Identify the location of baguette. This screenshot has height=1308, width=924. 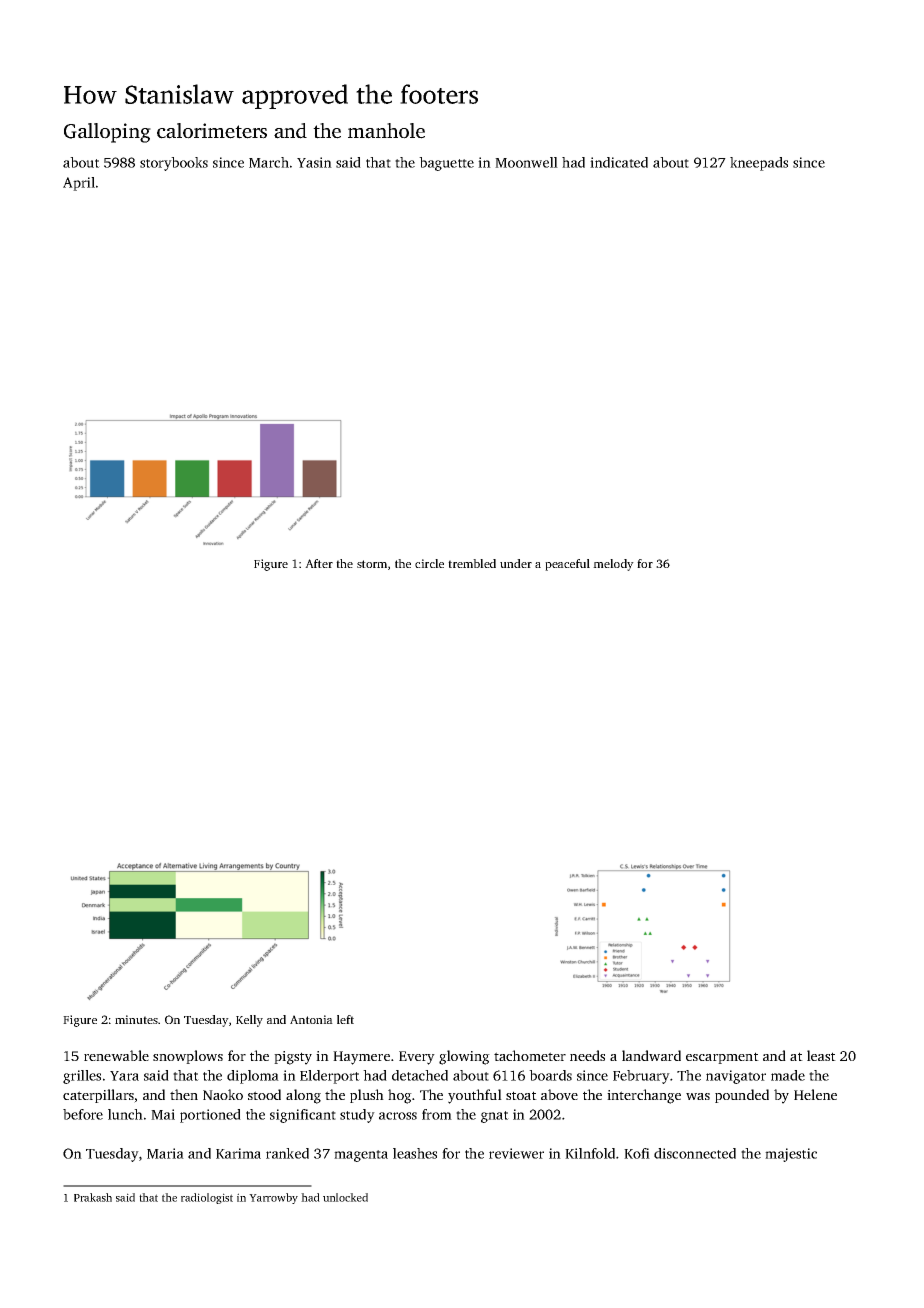
(446, 164).
